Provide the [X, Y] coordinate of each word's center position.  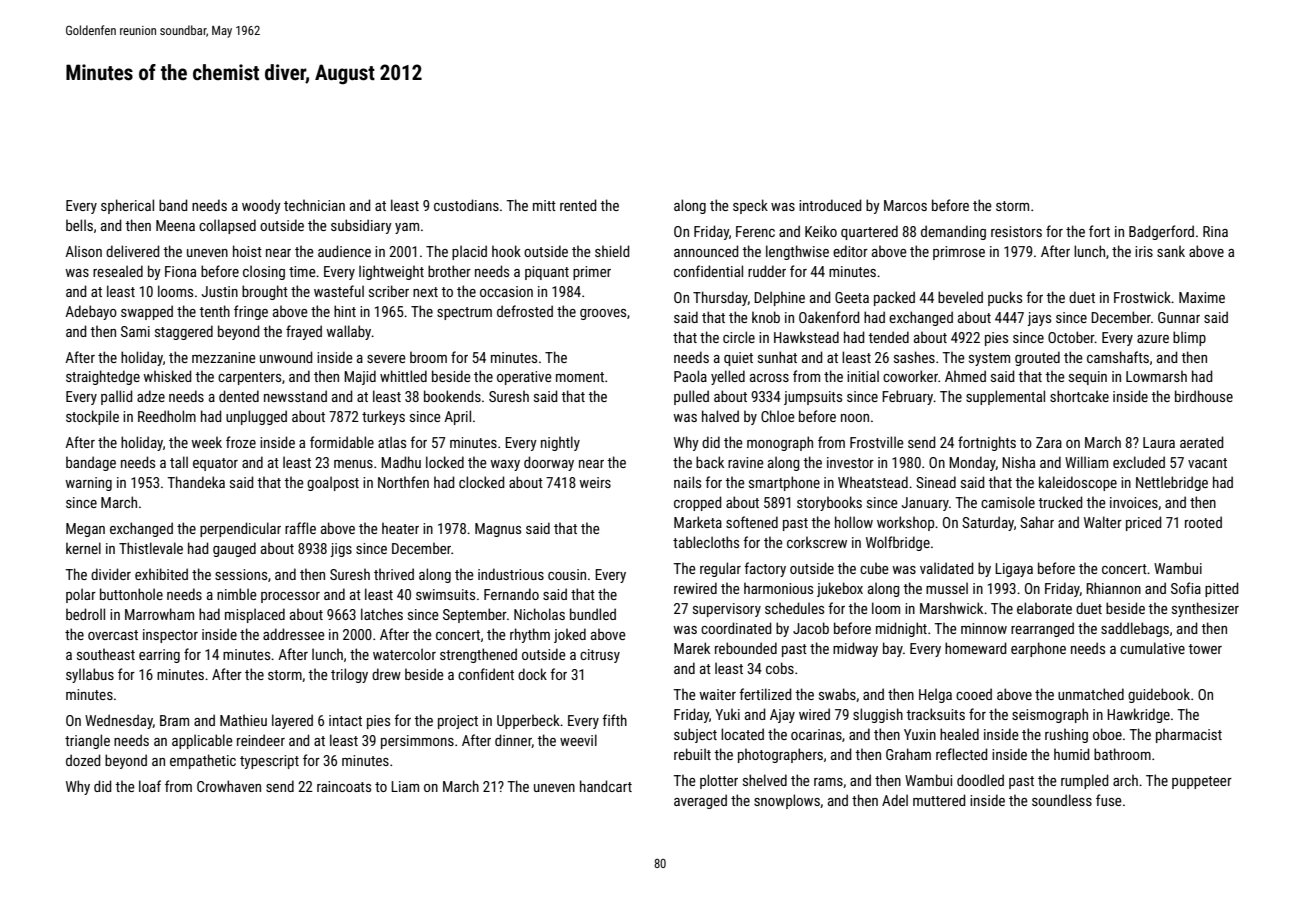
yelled [728, 377]
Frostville [877, 442]
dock [532, 674]
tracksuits [935, 714]
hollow [854, 522]
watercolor [404, 654]
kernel [83, 548]
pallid [117, 397]
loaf [150, 786]
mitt [544, 205]
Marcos [905, 205]
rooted [1203, 522]
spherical [127, 206]
